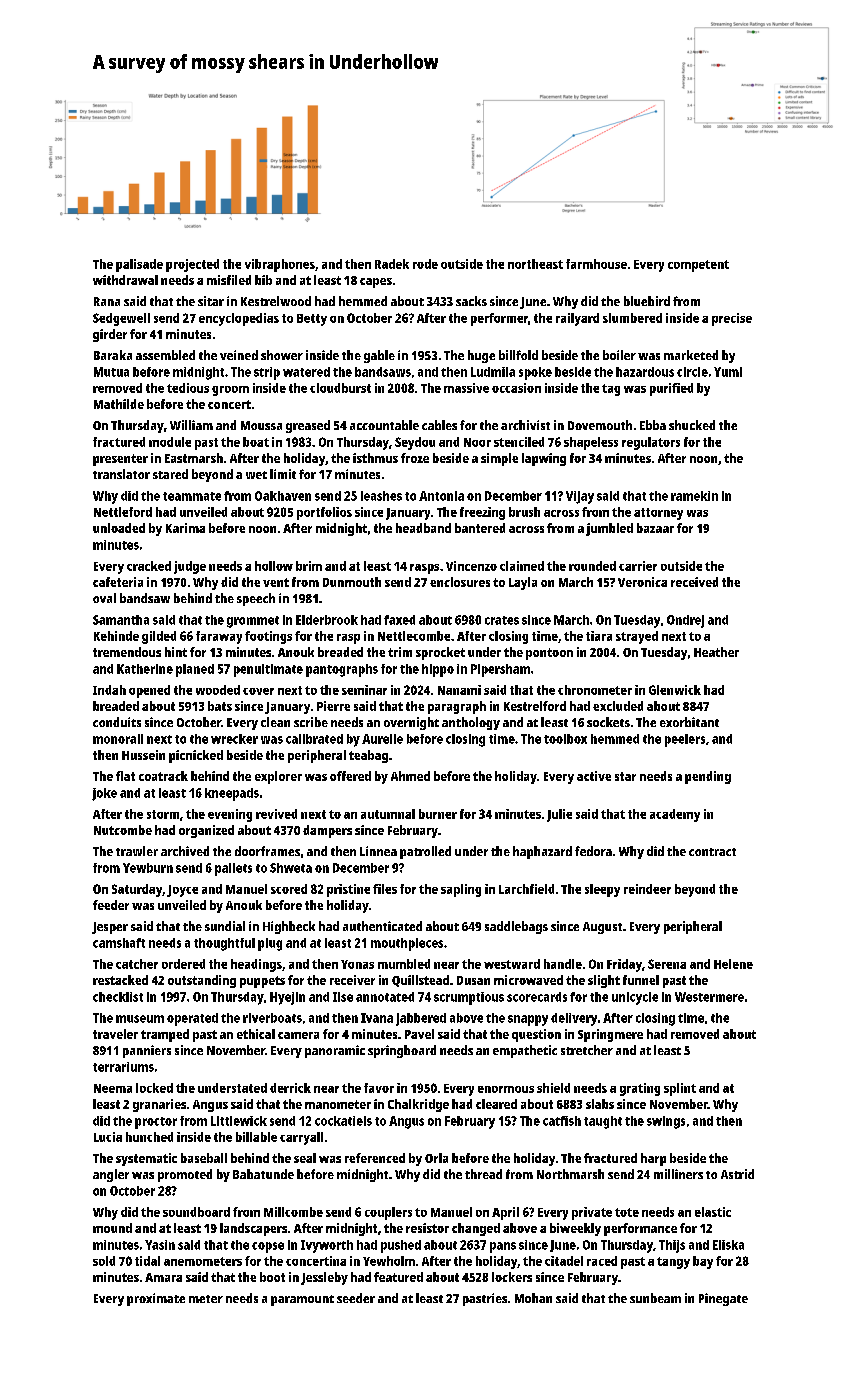 The image size is (849, 1400). Describe the element at coordinates (471, 723) in the page. I see `anthology` at that location.
